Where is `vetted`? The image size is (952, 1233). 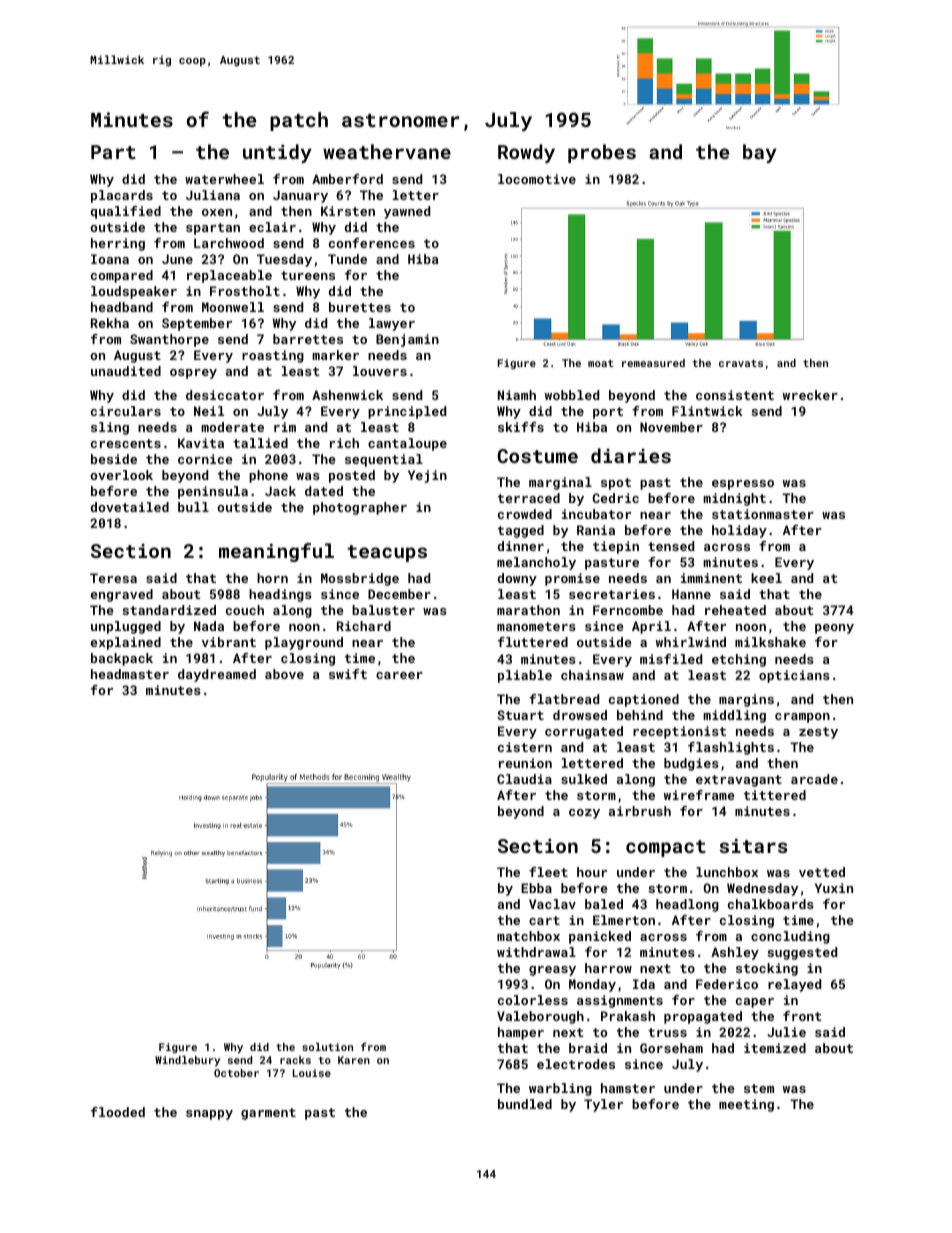
vetted is located at coordinates (822, 872).
